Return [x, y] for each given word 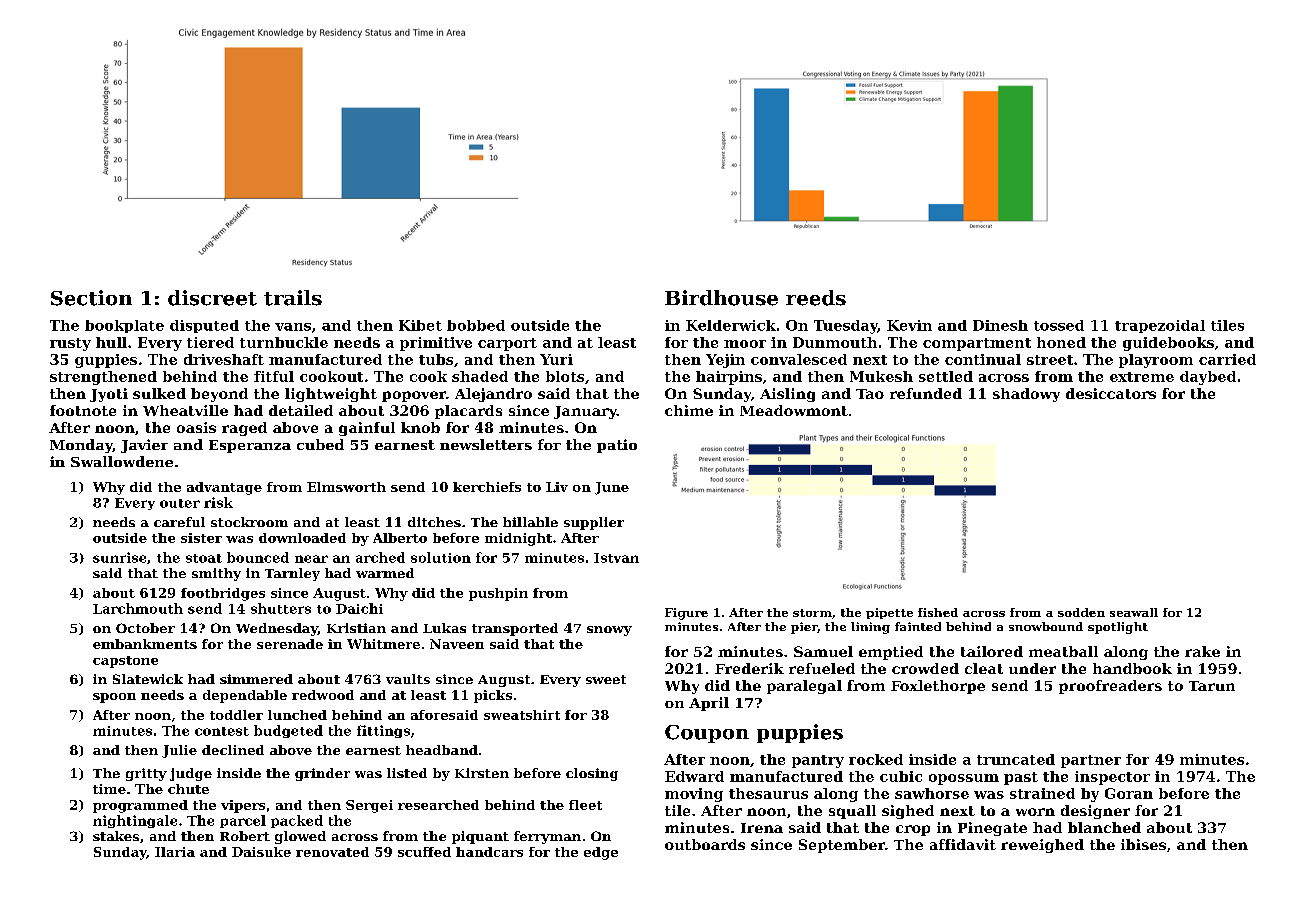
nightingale [135, 821]
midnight [518, 539]
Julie [179, 751]
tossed [1059, 325]
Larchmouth [138, 608]
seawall [1134, 612]
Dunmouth [835, 342]
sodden [1081, 612]
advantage [224, 488]
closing [592, 774]
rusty [70, 344]
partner [1091, 761]
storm [812, 613]
